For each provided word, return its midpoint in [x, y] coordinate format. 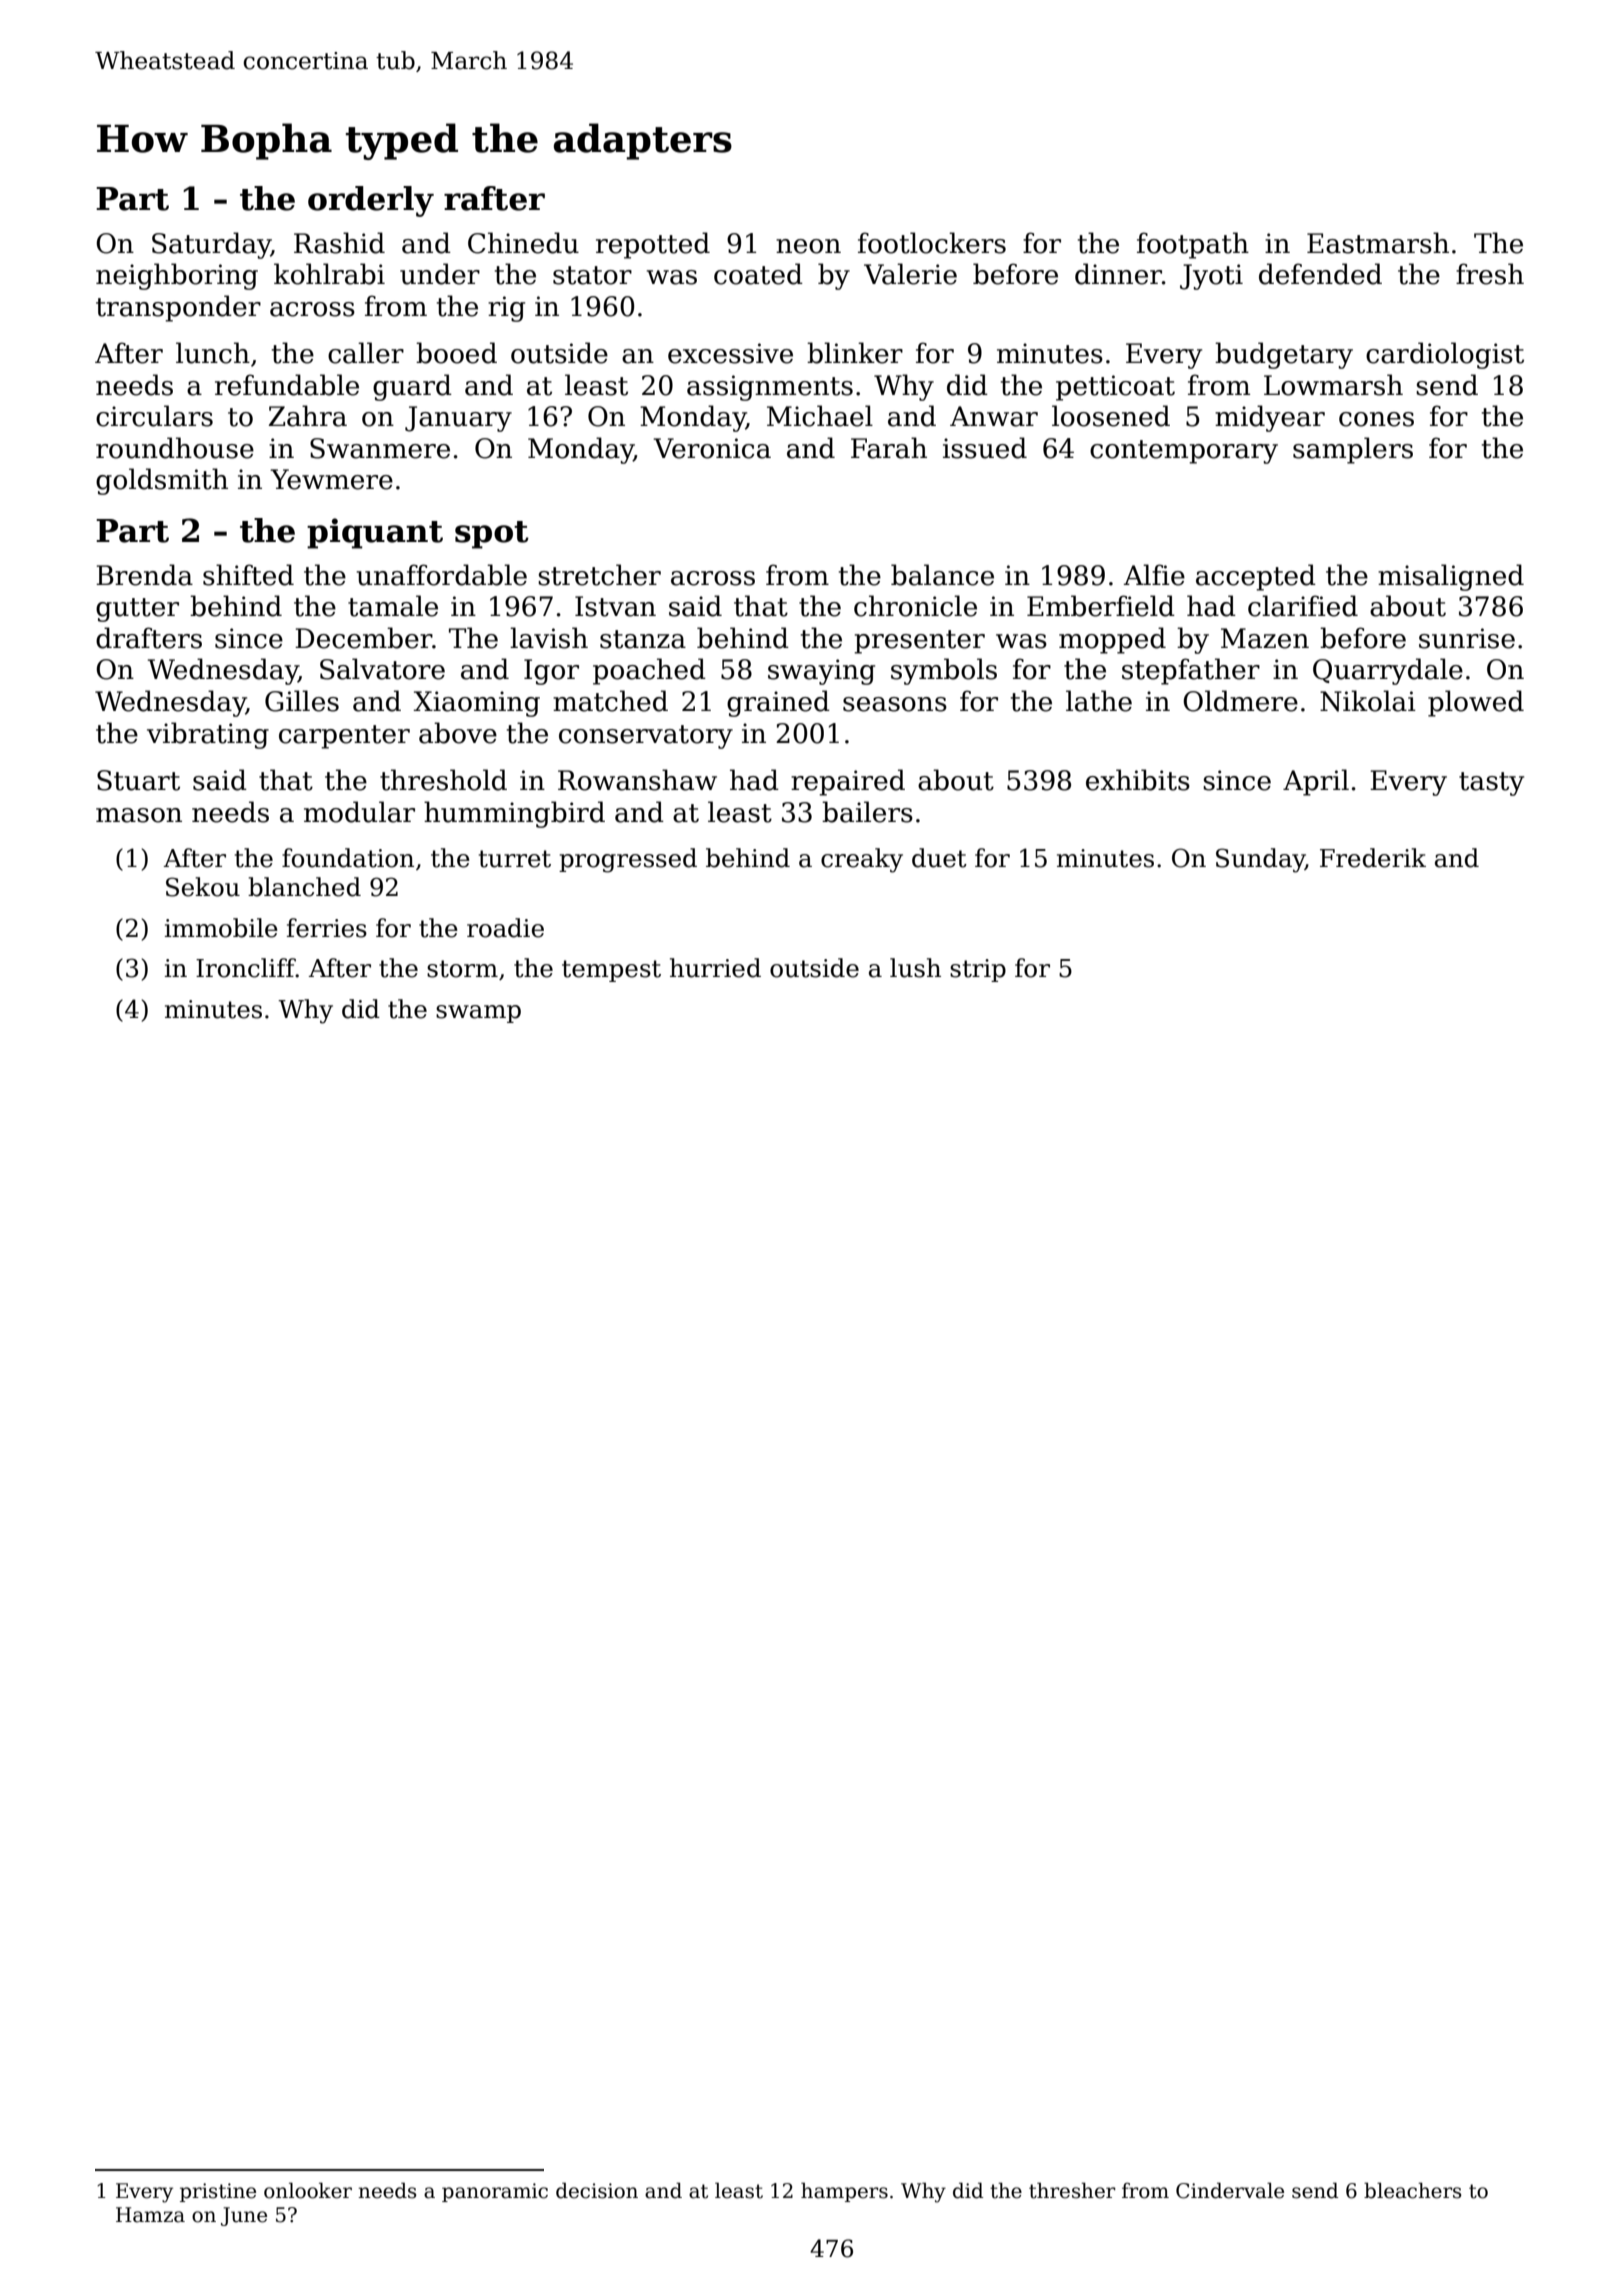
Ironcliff [246, 968]
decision [597, 2190]
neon [808, 246]
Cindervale [1230, 2190]
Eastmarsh [1378, 243]
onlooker [308, 2190]
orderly [371, 201]
